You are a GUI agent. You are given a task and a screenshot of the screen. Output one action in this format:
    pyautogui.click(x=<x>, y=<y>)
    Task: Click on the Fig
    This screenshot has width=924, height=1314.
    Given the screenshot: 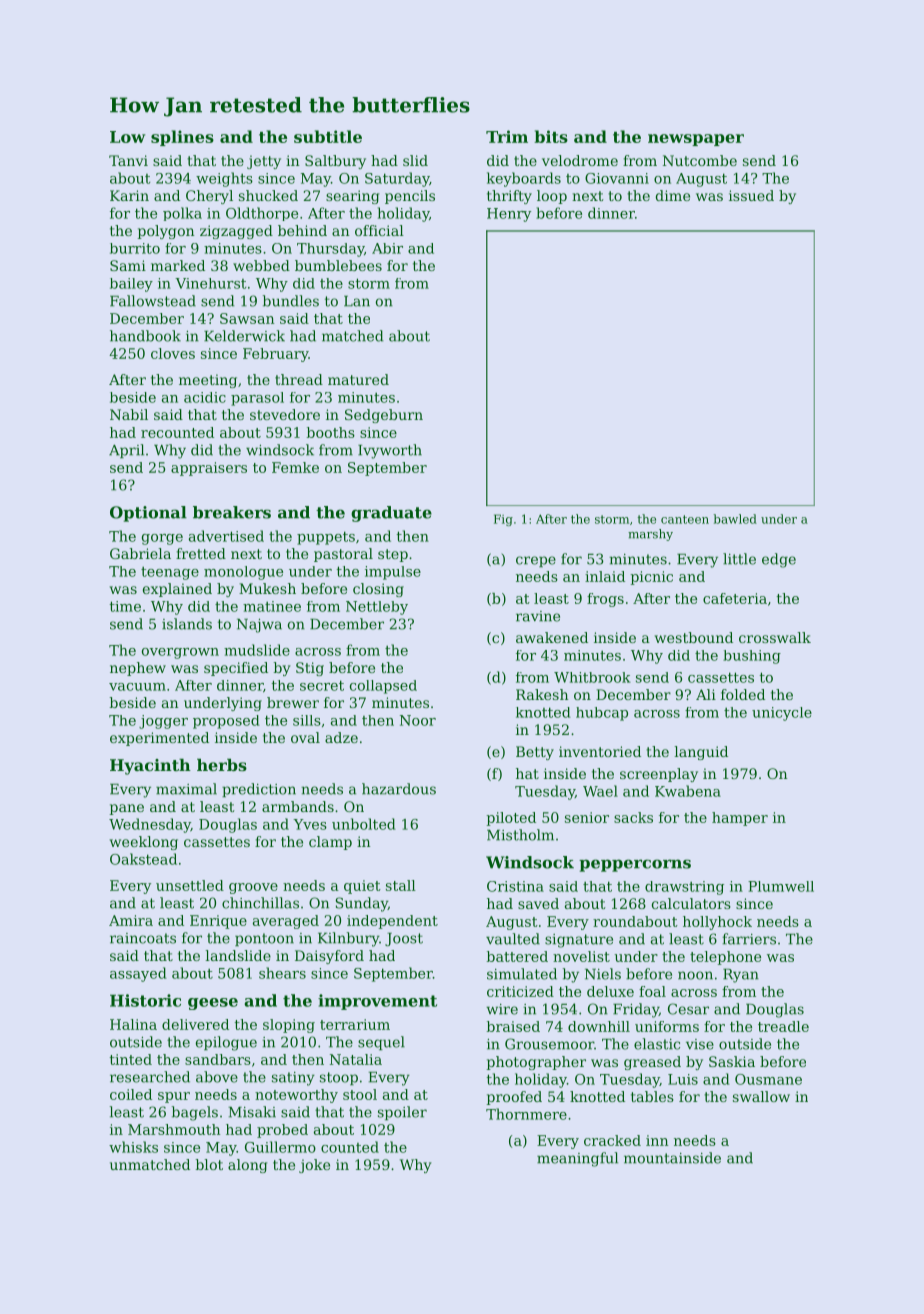 What is the action you would take?
    pyautogui.click(x=503, y=520)
